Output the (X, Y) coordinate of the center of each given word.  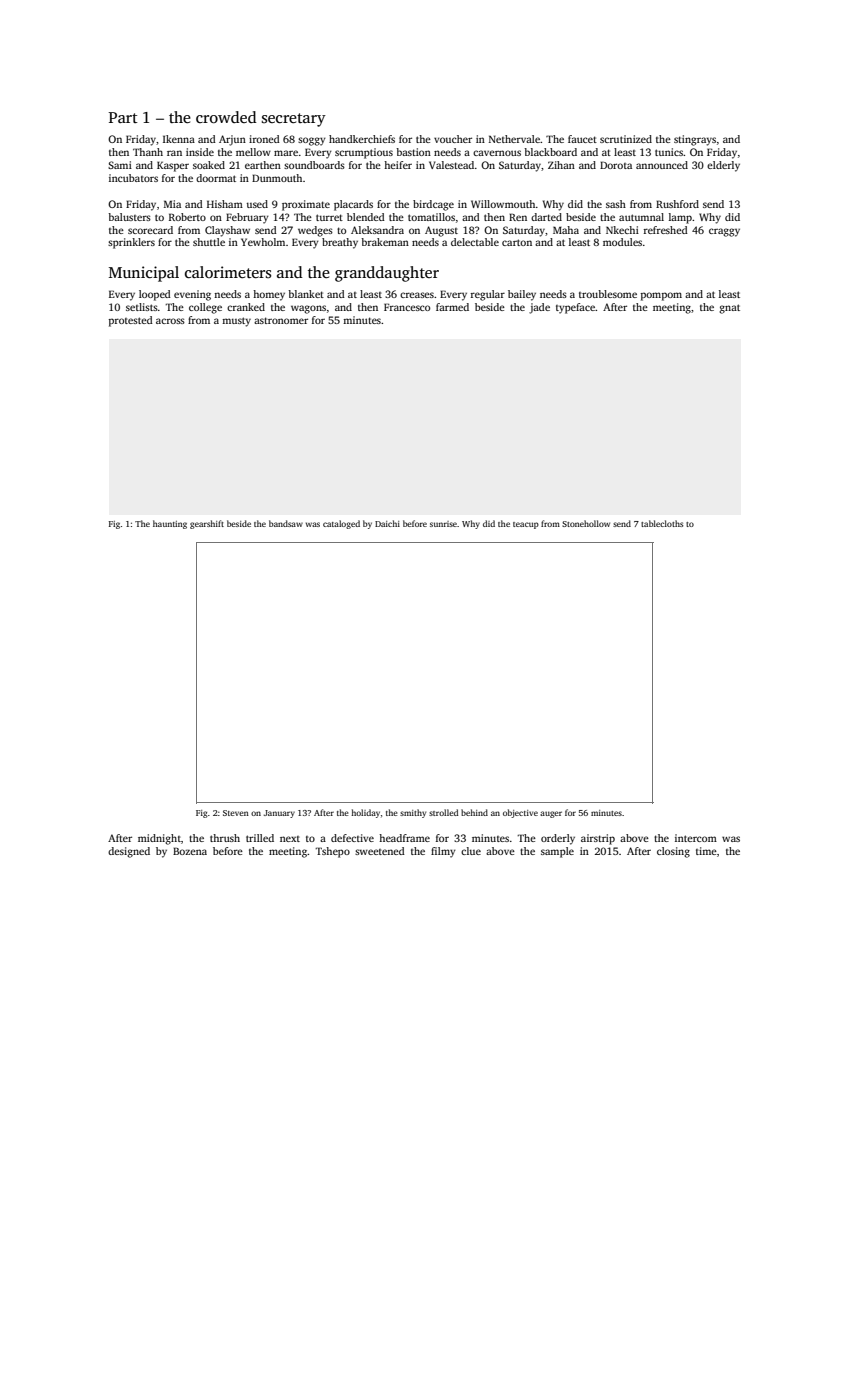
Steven (236, 813)
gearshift (207, 524)
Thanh (148, 152)
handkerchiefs (362, 139)
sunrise (443, 524)
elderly (723, 166)
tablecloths (662, 523)
